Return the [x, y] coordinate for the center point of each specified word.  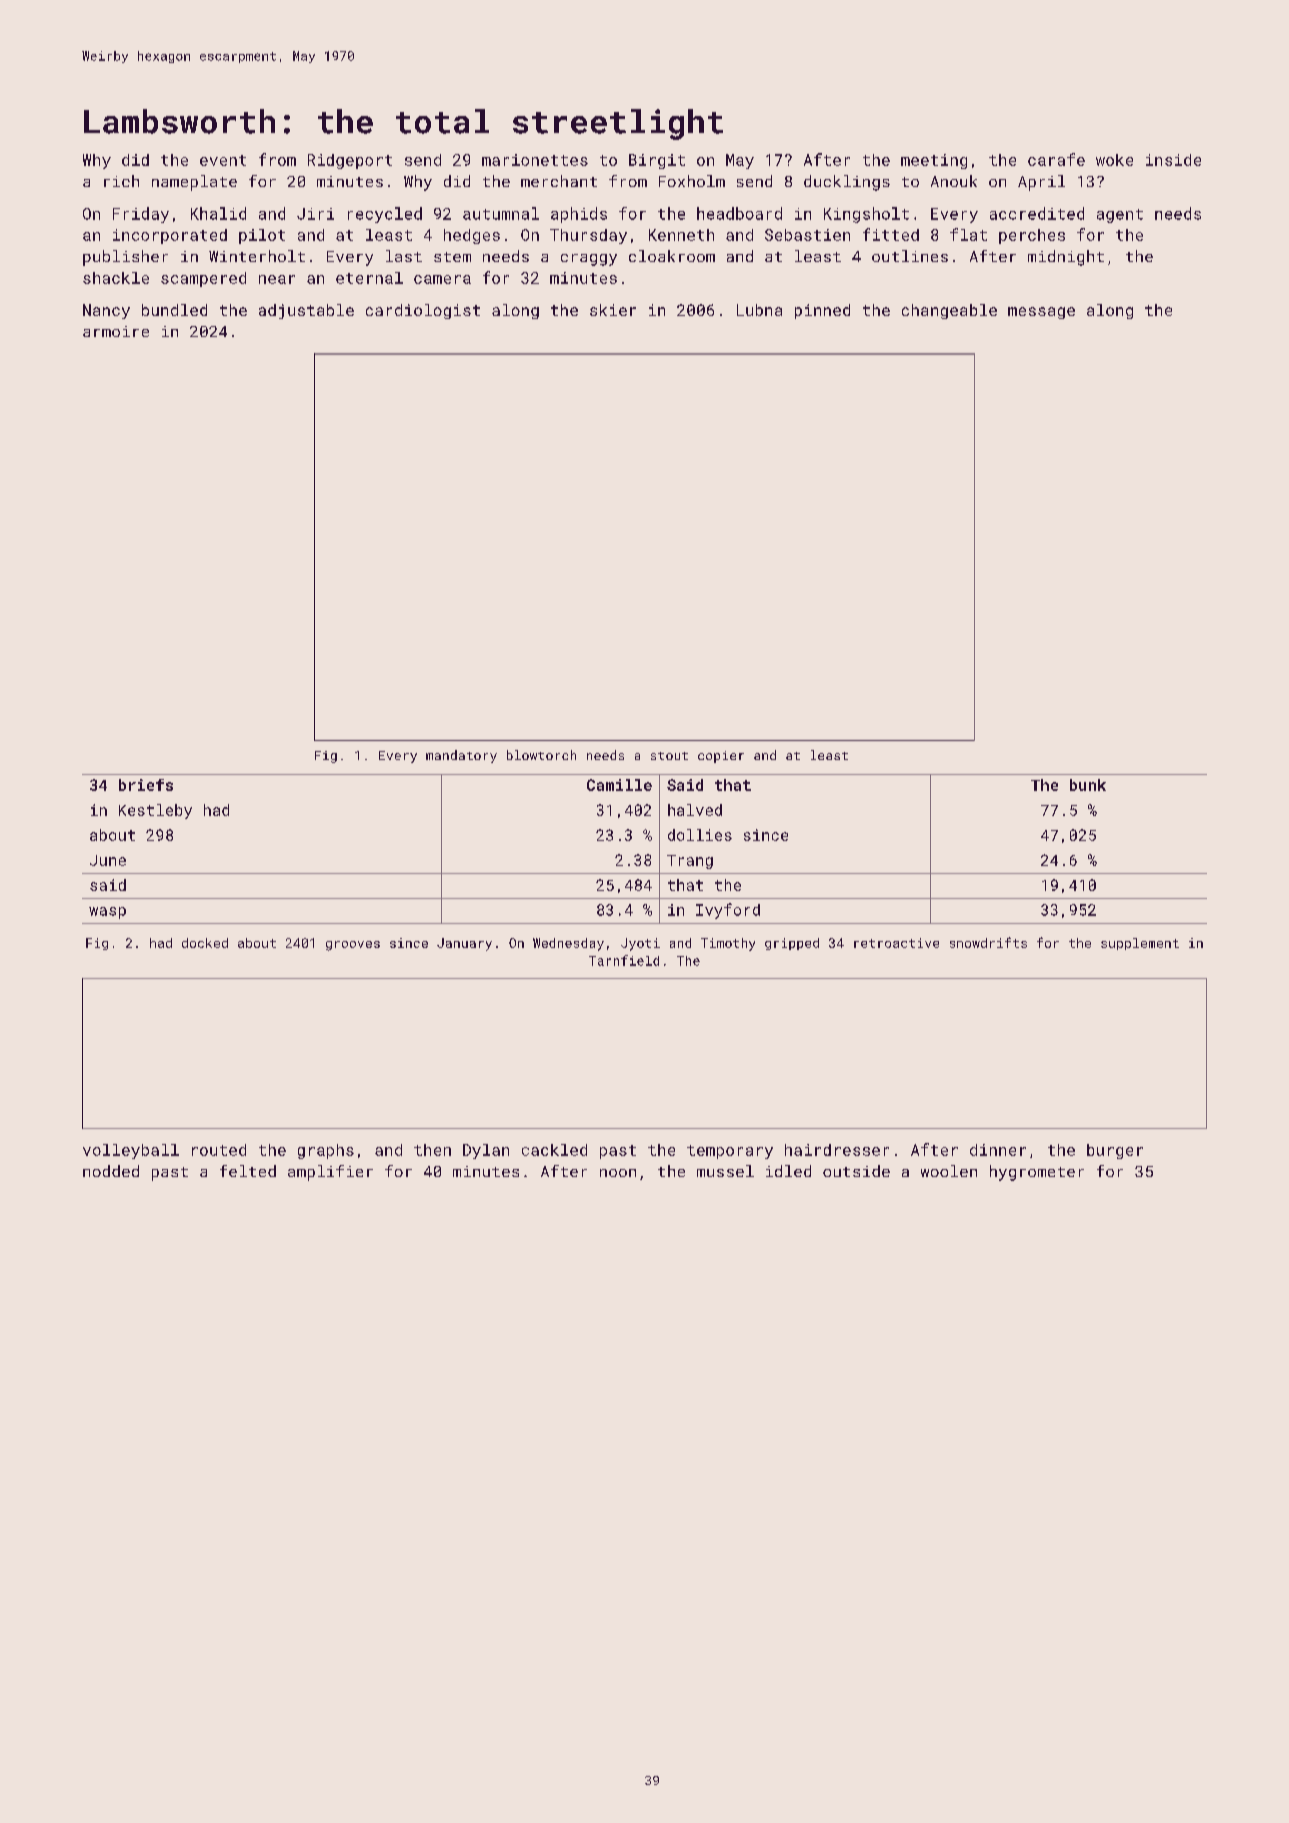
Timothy [728, 944]
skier [613, 310]
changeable [949, 311]
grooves [353, 946]
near [277, 279]
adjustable [306, 311]
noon [618, 1173]
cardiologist [423, 311]
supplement [1140, 944]
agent [1120, 216]
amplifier [330, 1173]
